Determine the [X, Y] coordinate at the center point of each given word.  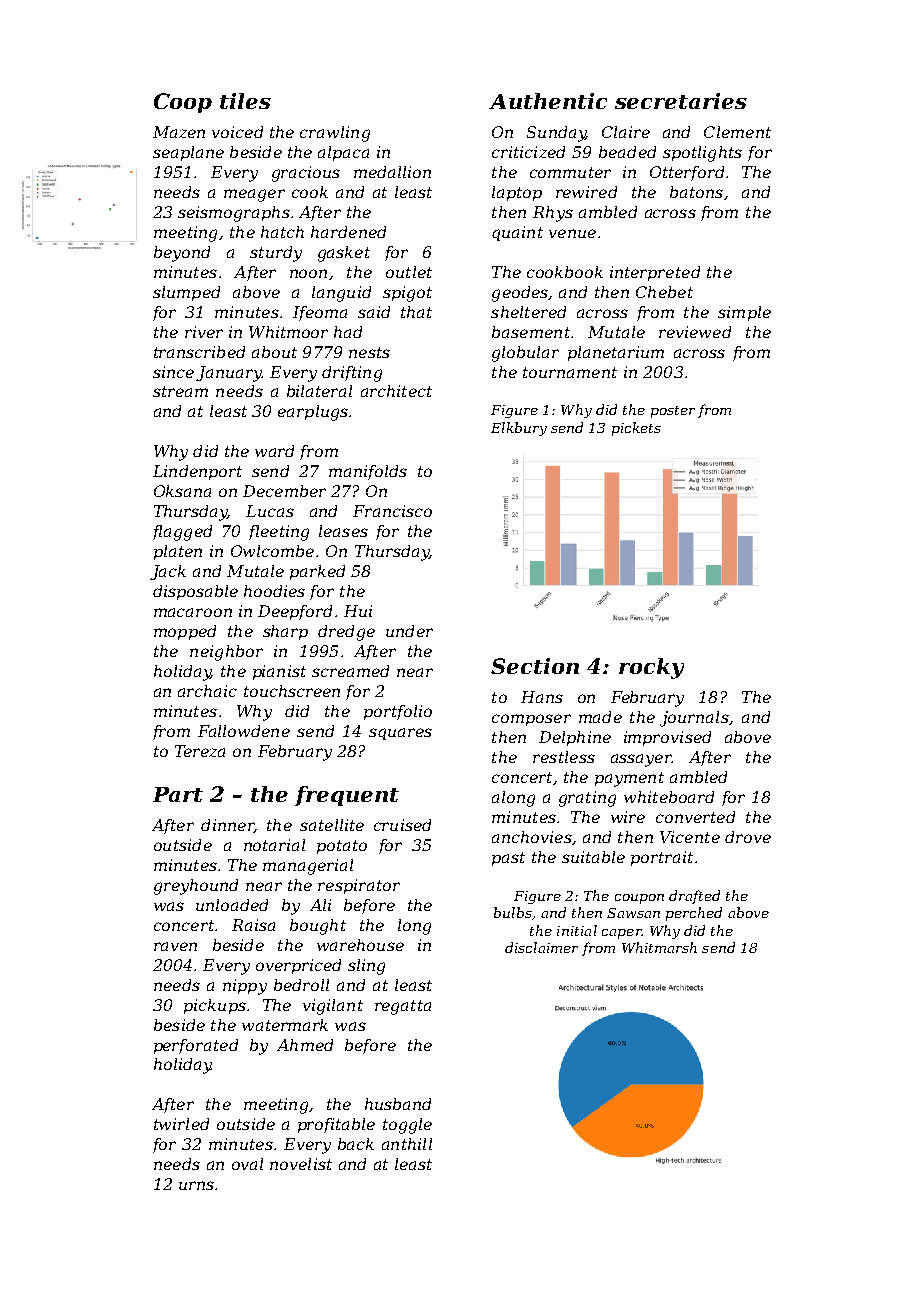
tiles [245, 101]
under [409, 631]
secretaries [681, 101]
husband [398, 1104]
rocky [651, 668]
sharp [285, 632]
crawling [335, 134]
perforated [196, 1046]
